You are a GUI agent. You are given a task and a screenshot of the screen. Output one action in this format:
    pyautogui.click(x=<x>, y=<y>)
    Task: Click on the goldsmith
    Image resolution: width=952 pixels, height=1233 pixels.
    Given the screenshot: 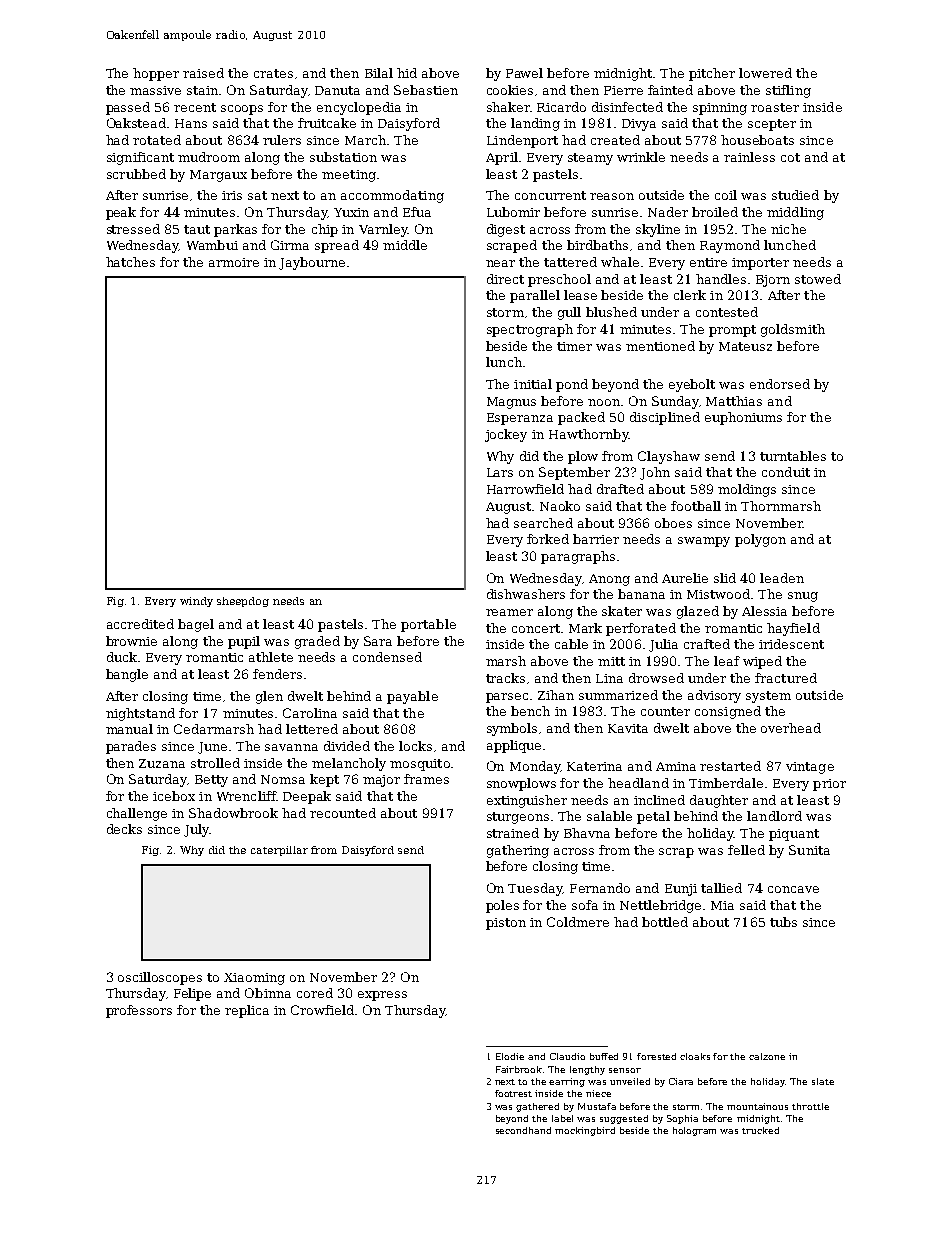 What is the action you would take?
    pyautogui.click(x=793, y=330)
